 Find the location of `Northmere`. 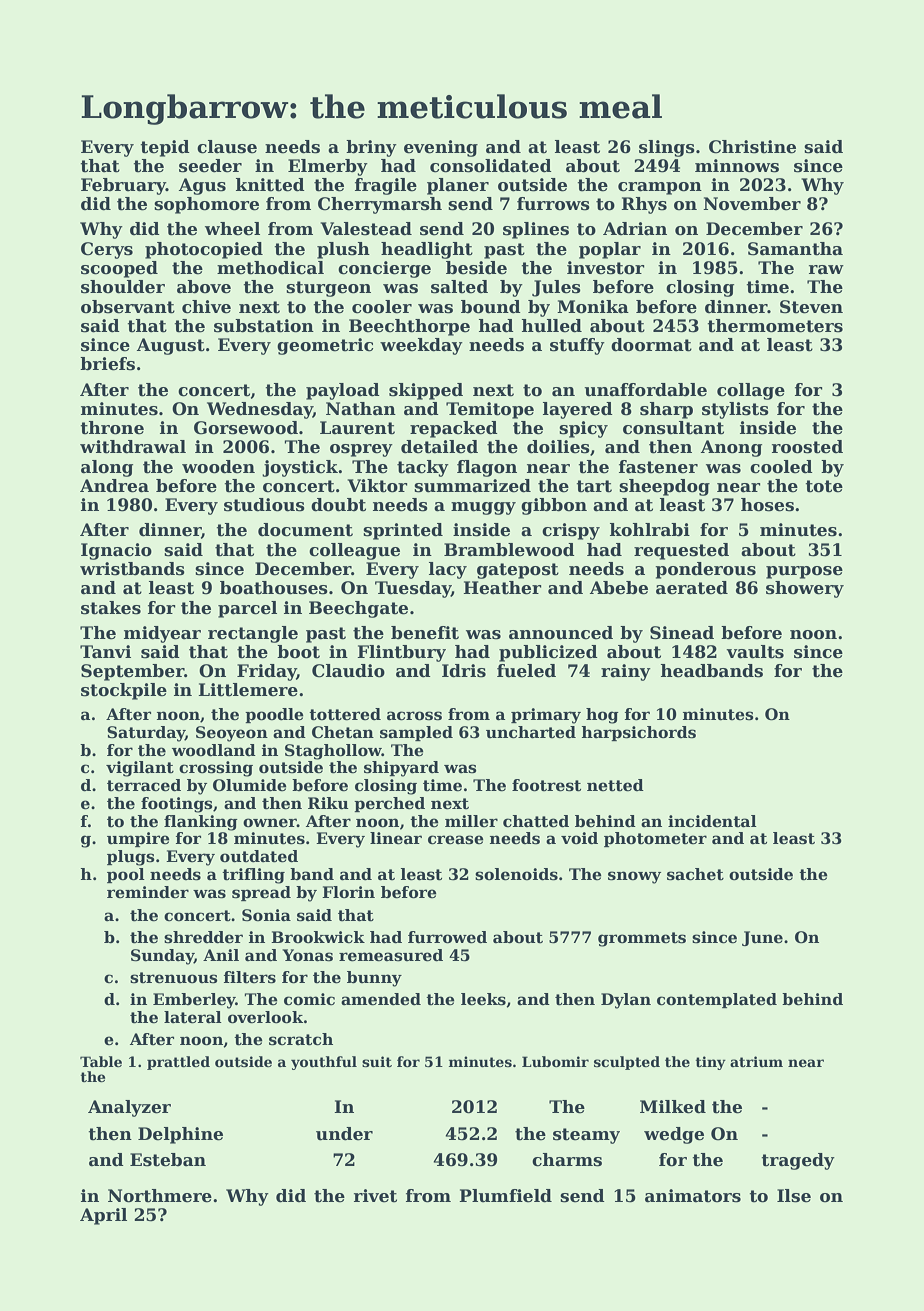

Northmere is located at coordinates (160, 1196).
